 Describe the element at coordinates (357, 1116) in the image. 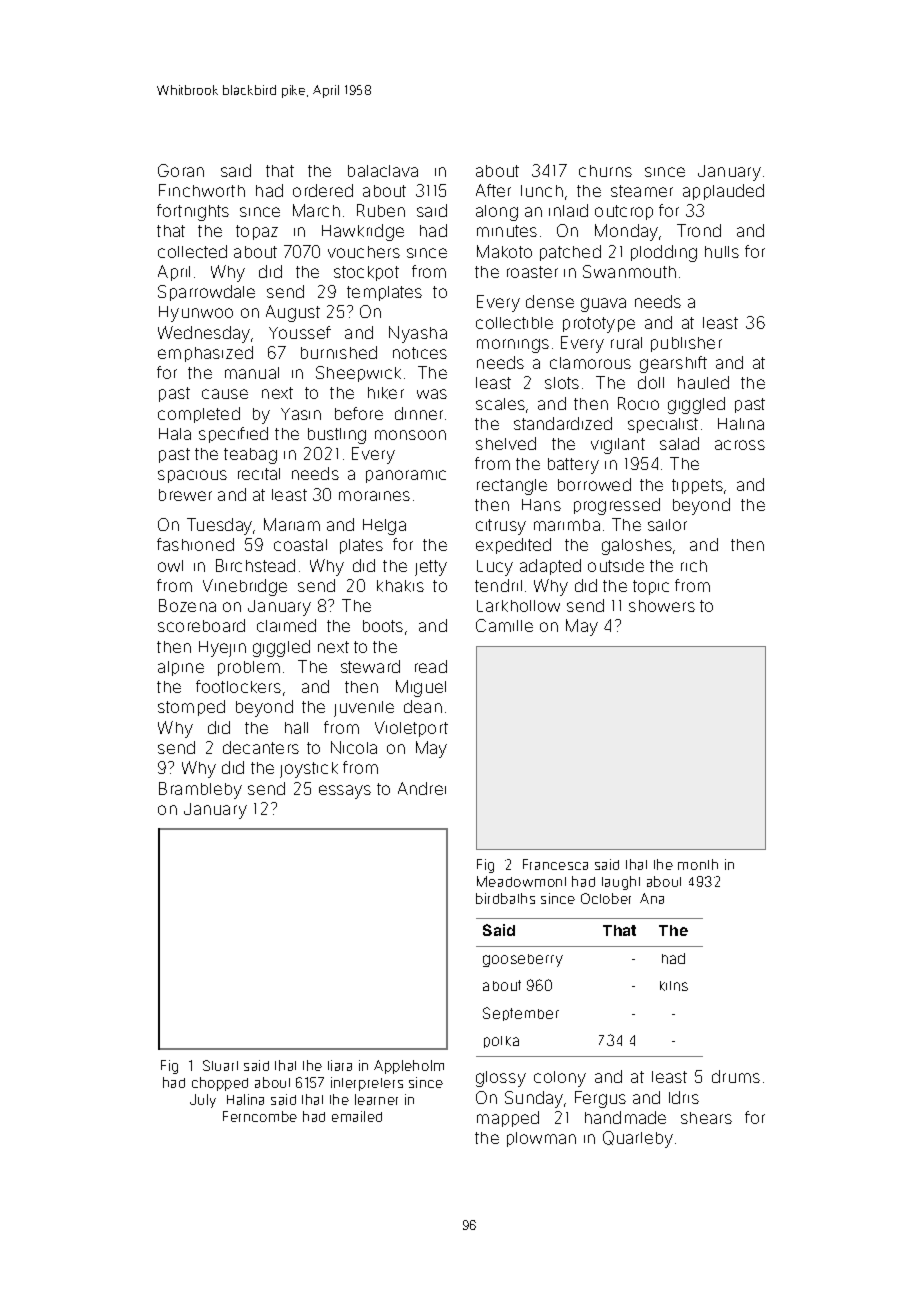

I see `emailed` at that location.
